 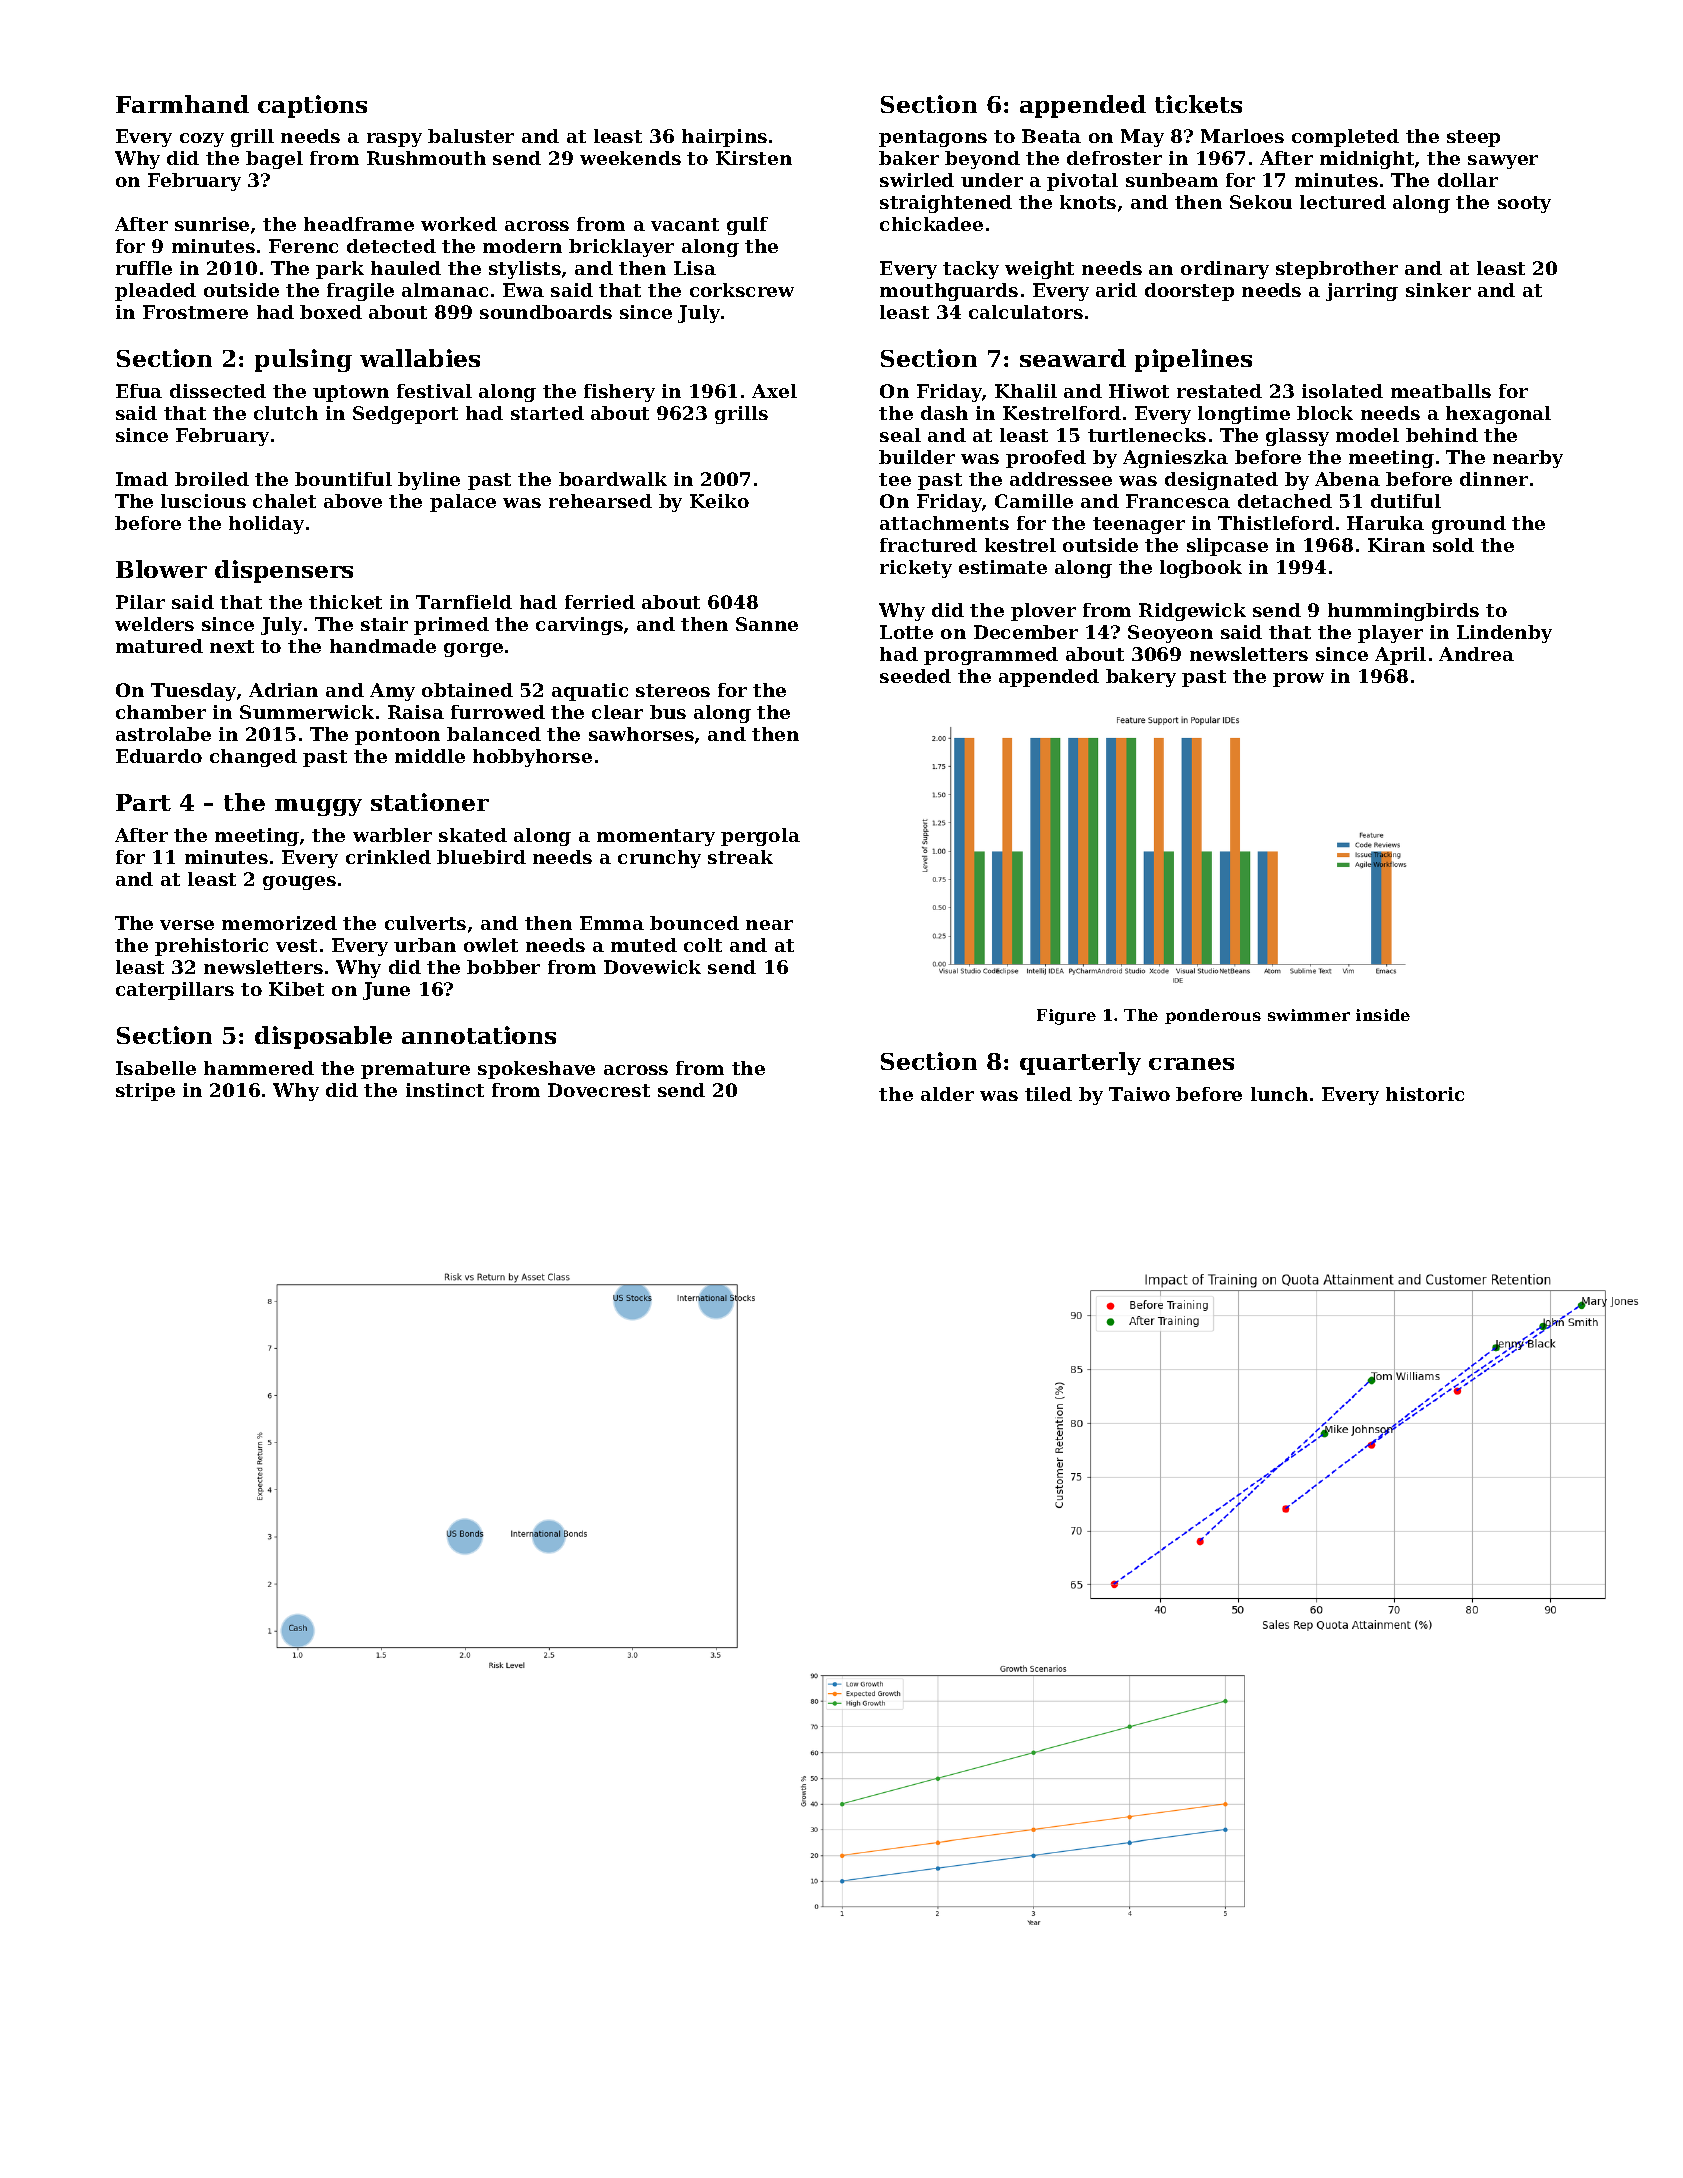 I want to click on lunch, so click(x=1279, y=1094).
